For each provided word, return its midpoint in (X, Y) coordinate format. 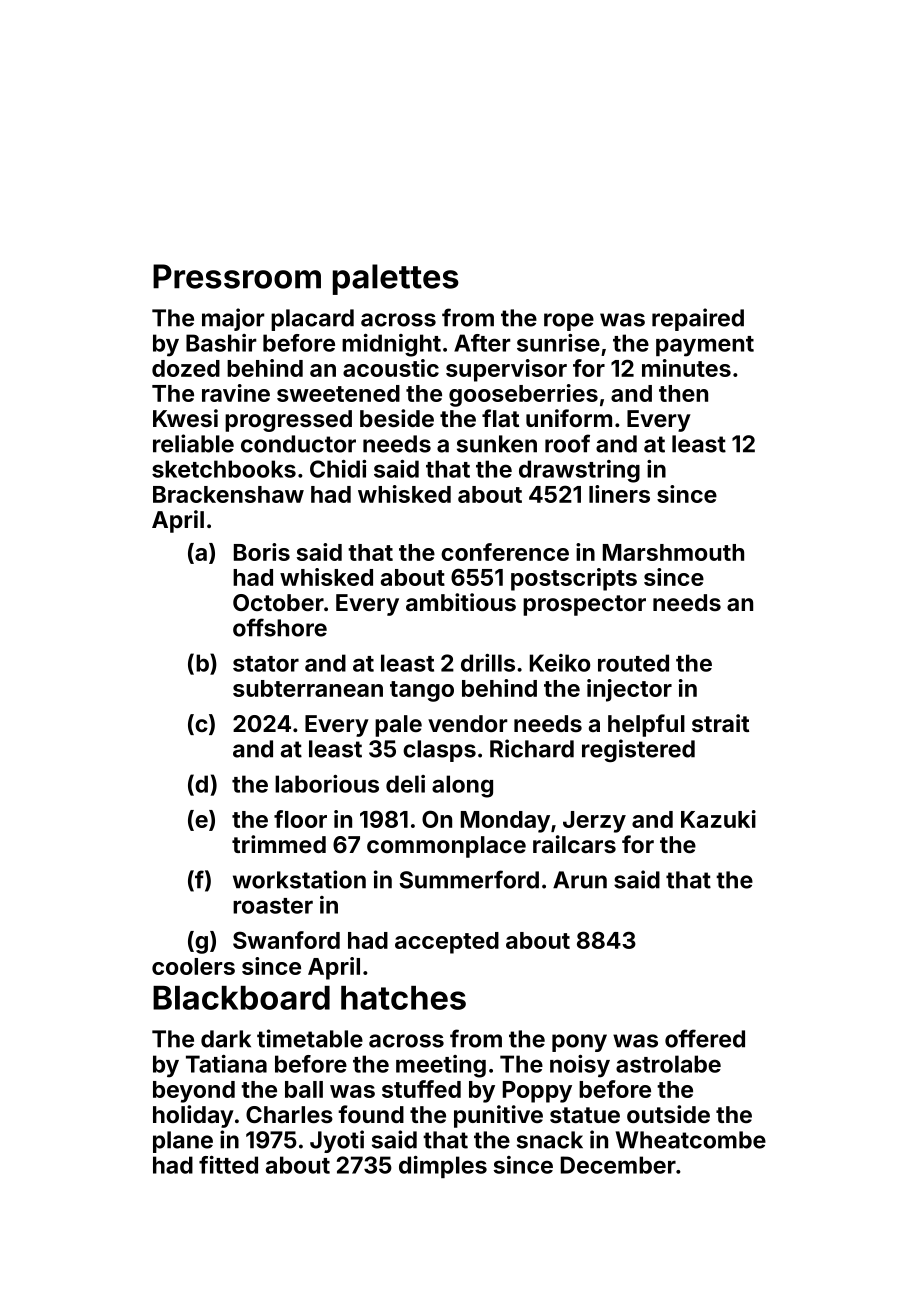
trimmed (279, 844)
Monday (505, 822)
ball (304, 1089)
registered (638, 750)
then (683, 393)
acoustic (391, 368)
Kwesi (185, 418)
